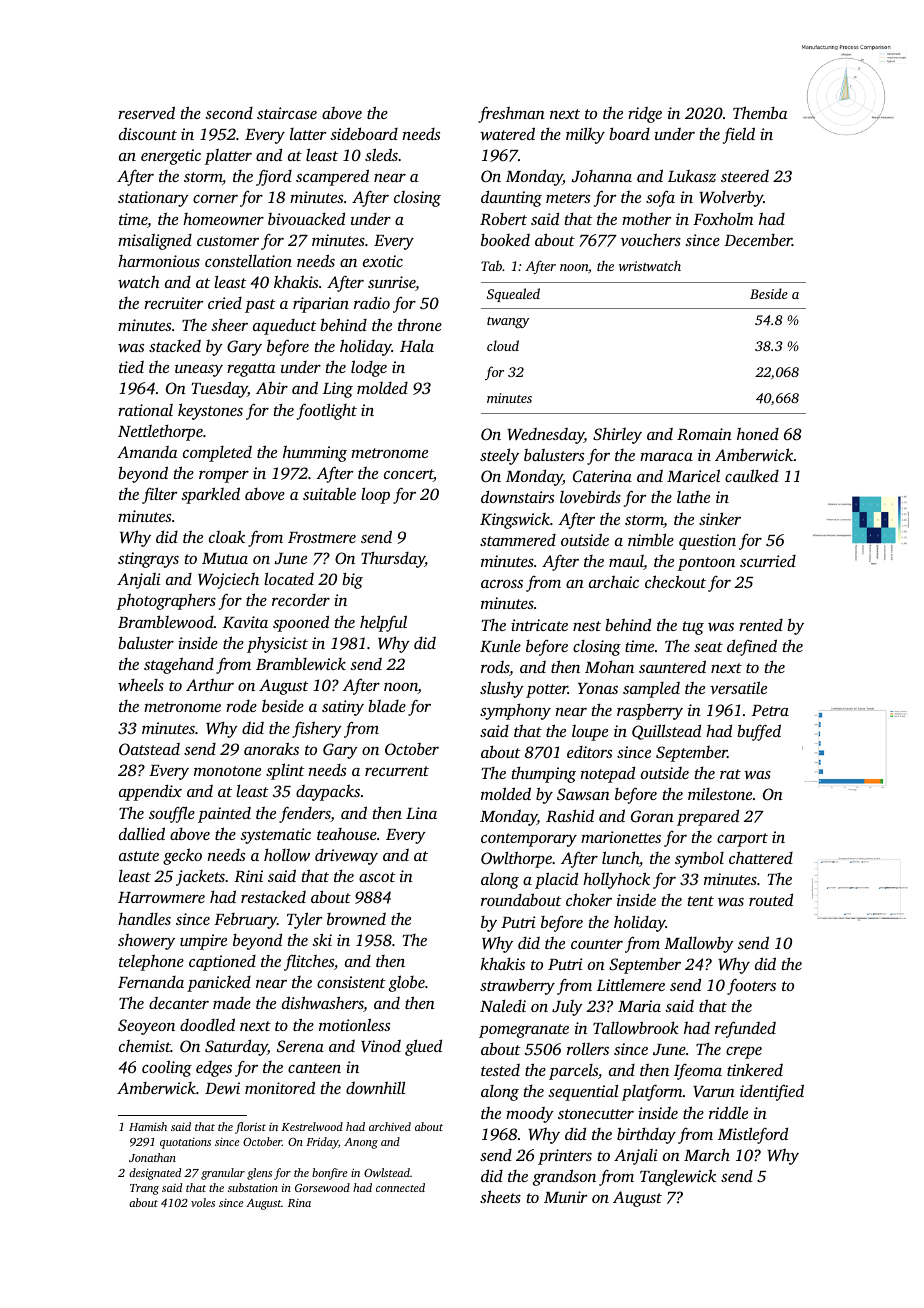 The image size is (924, 1308). What do you see at coordinates (760, 112) in the screenshot?
I see `Themba` at bounding box center [760, 112].
